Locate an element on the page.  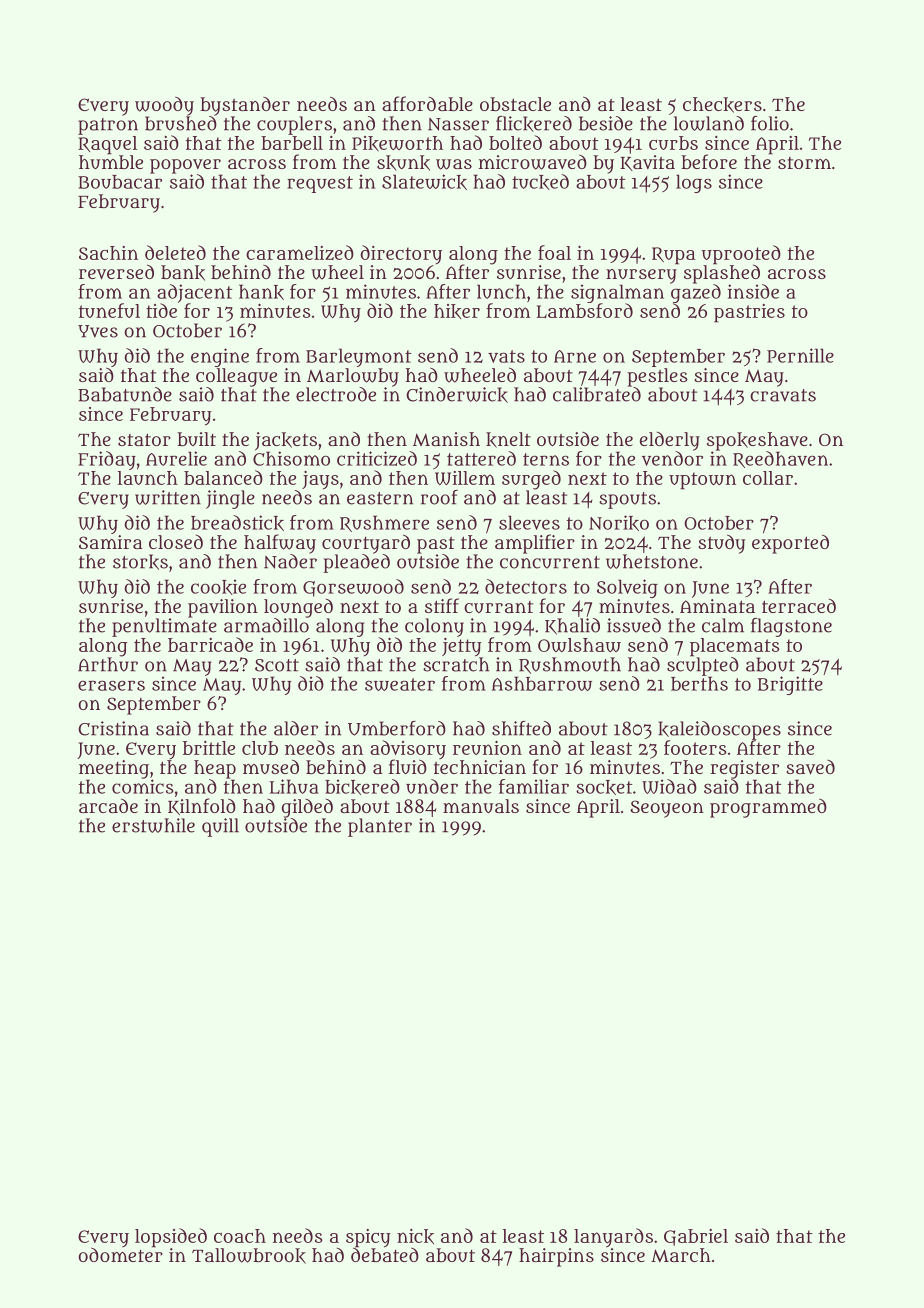
Gabriel is located at coordinates (696, 1237).
